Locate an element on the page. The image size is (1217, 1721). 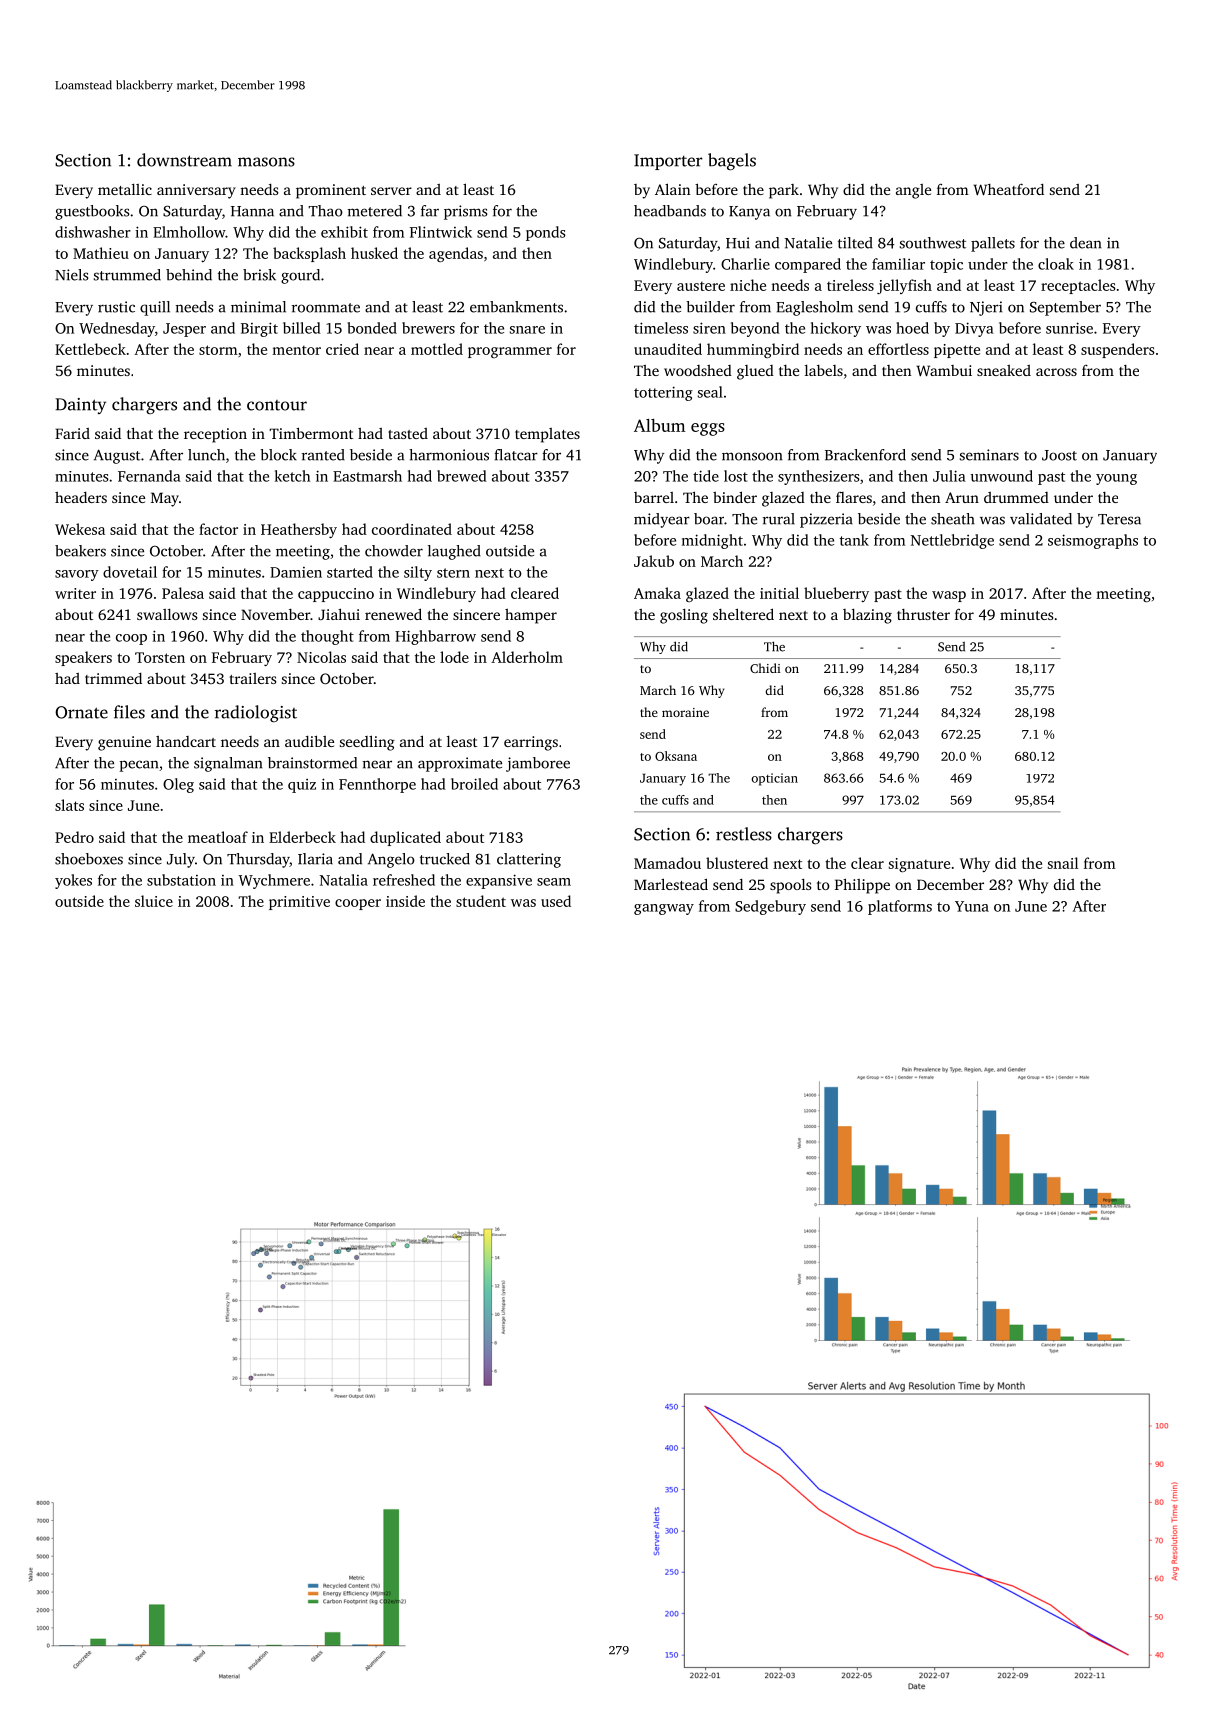
bagels is located at coordinates (732, 161).
